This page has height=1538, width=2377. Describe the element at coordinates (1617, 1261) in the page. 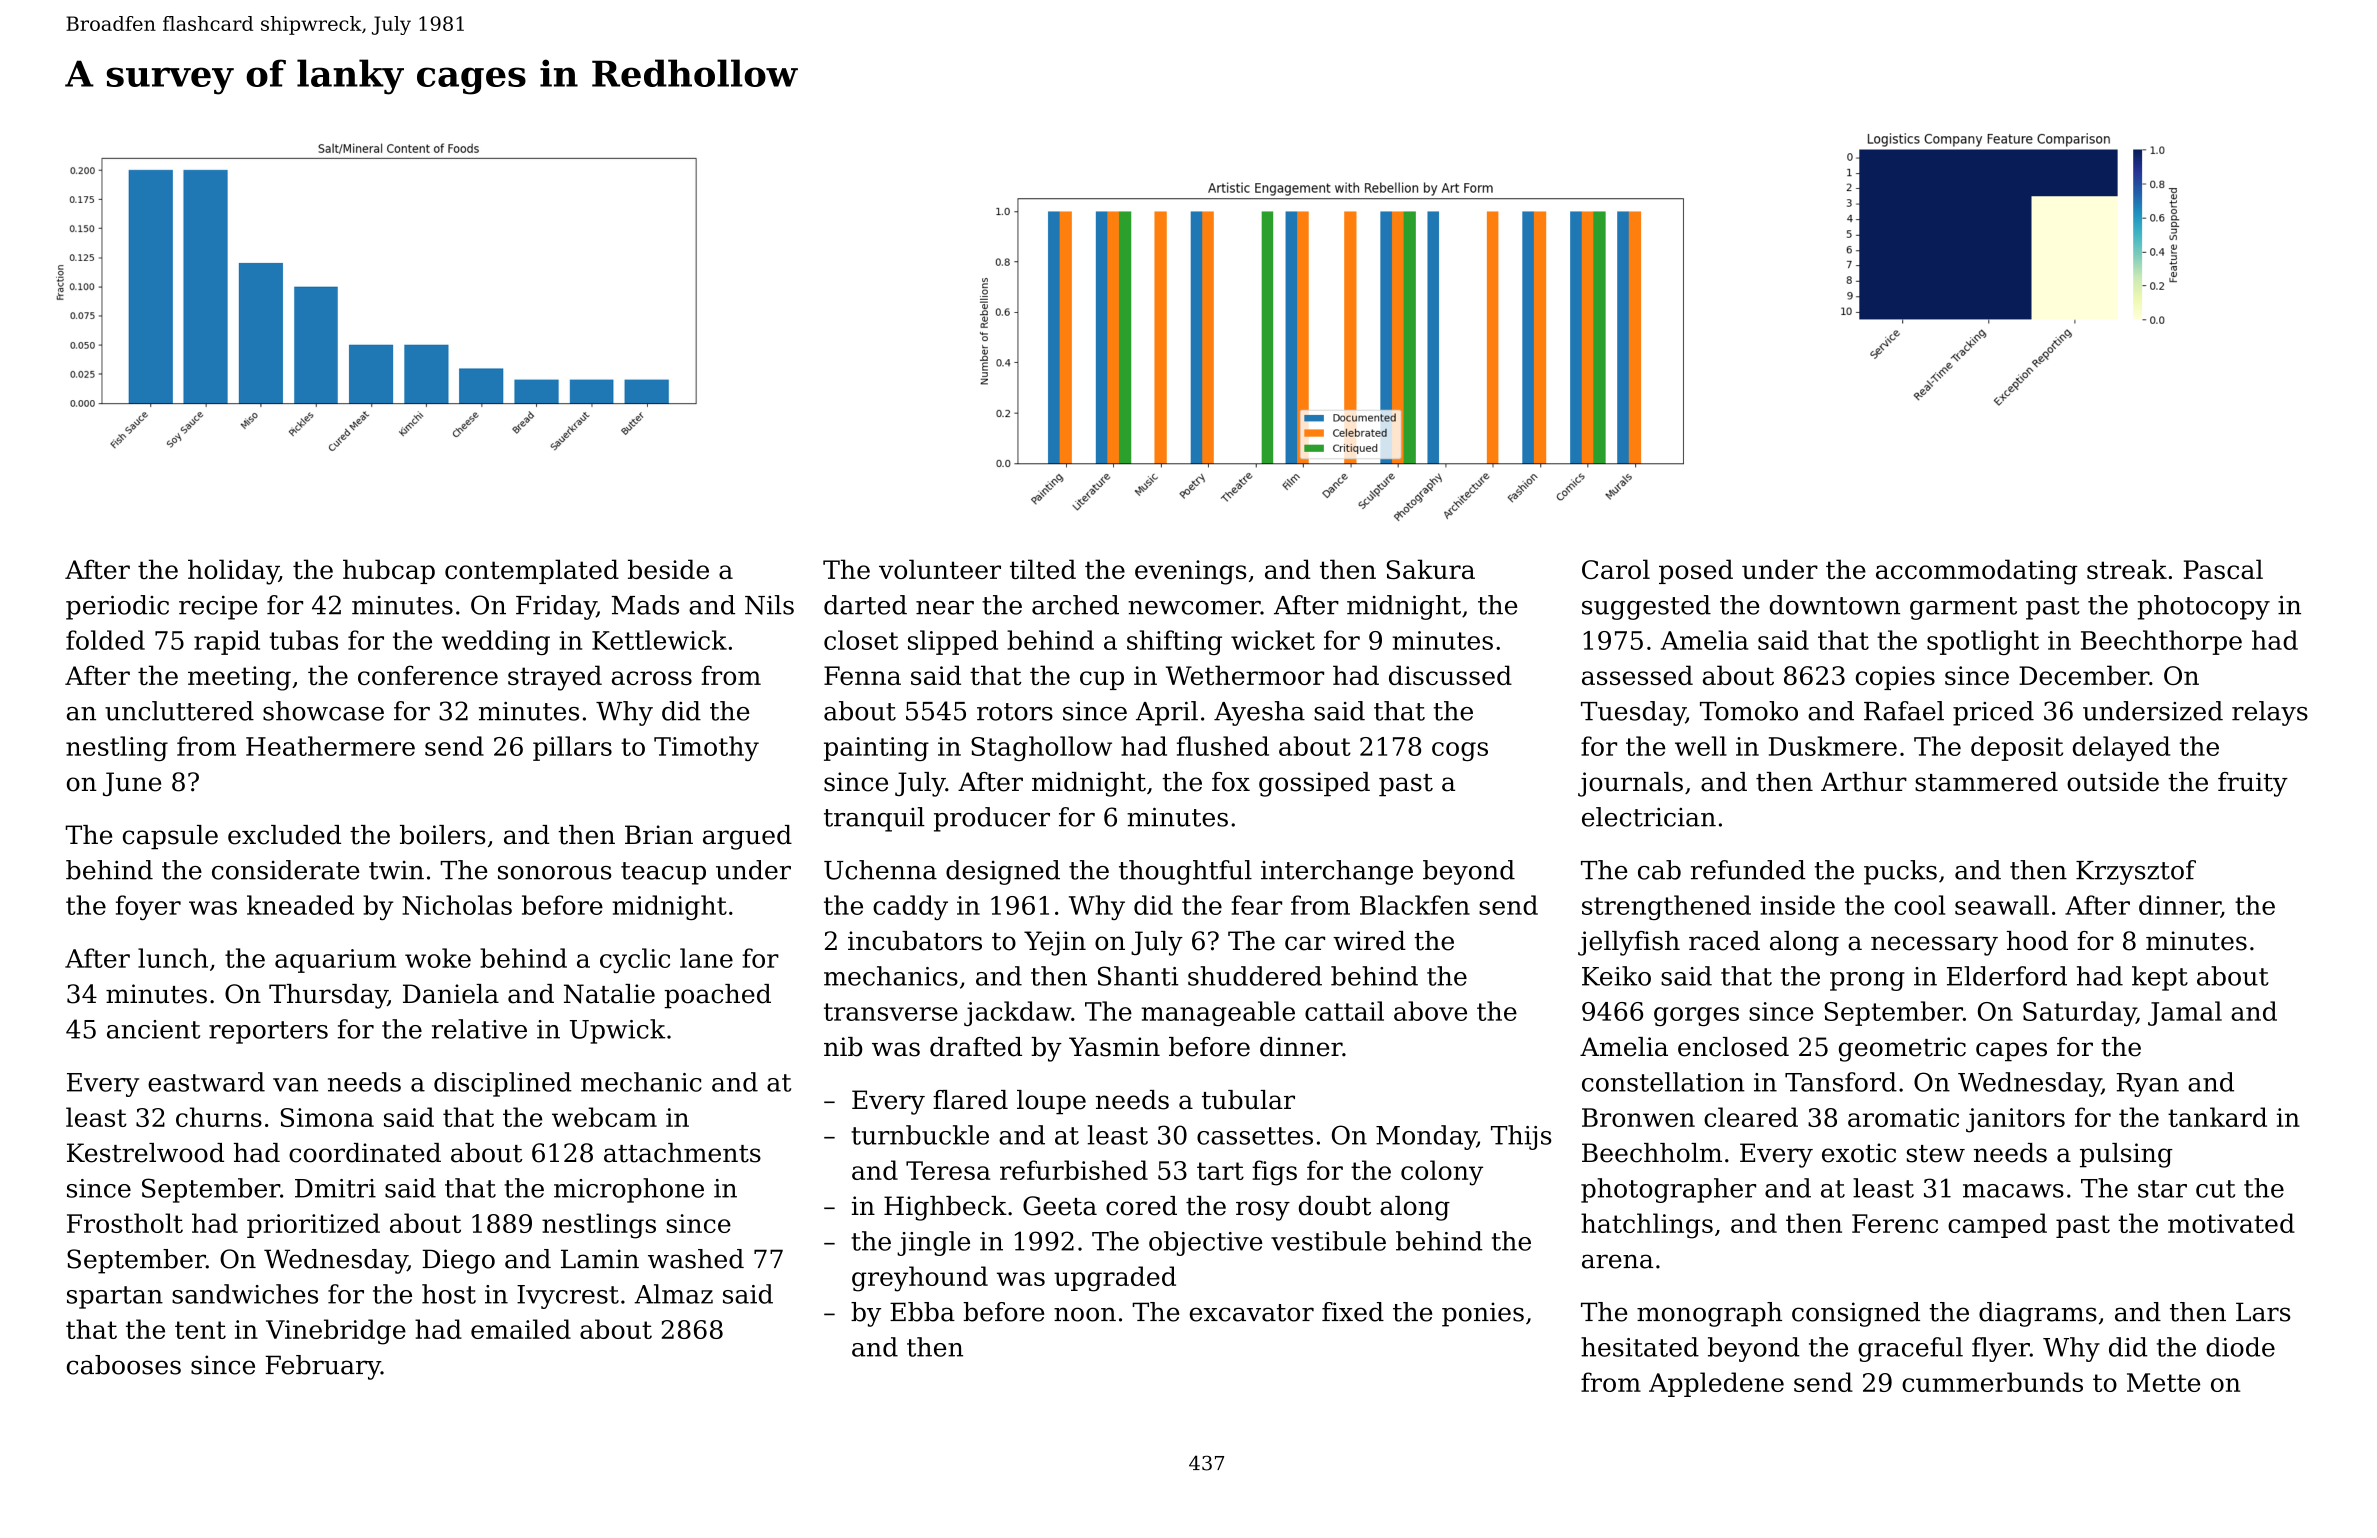

I see `arena` at that location.
